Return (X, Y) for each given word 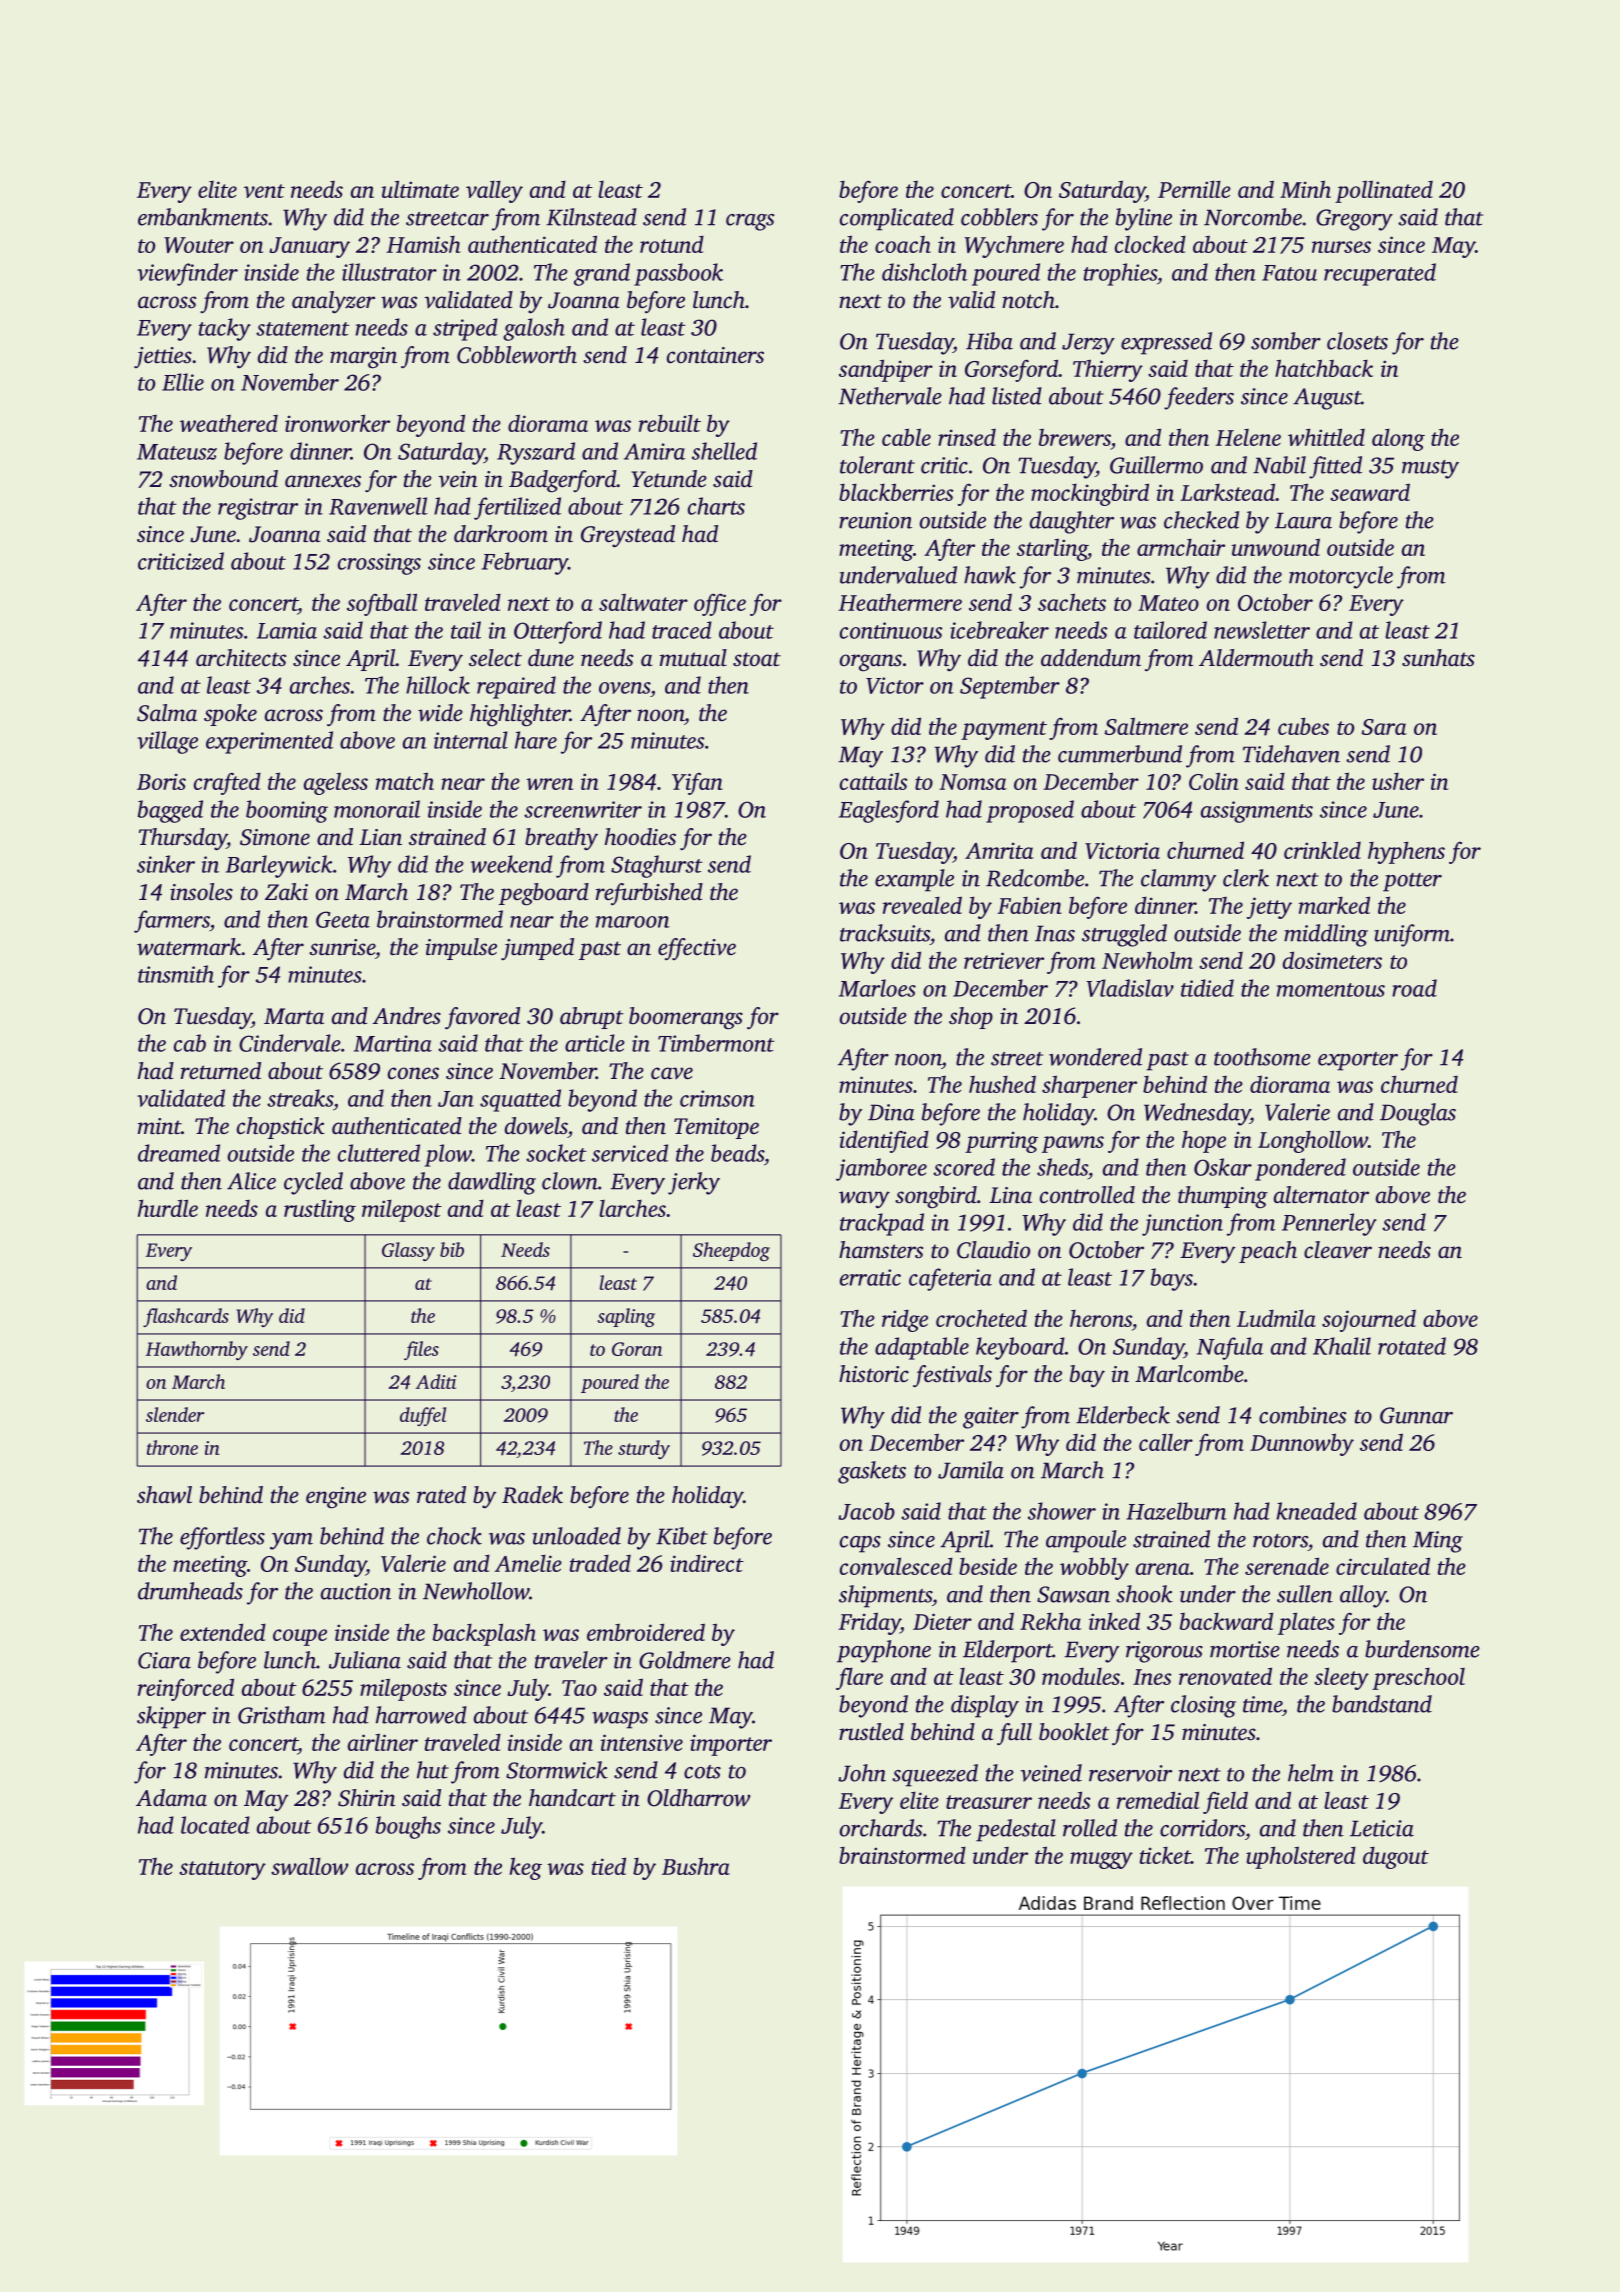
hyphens (1406, 852)
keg (525, 1868)
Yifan (697, 783)
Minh (1305, 189)
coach (903, 244)
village (167, 742)
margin (363, 358)
